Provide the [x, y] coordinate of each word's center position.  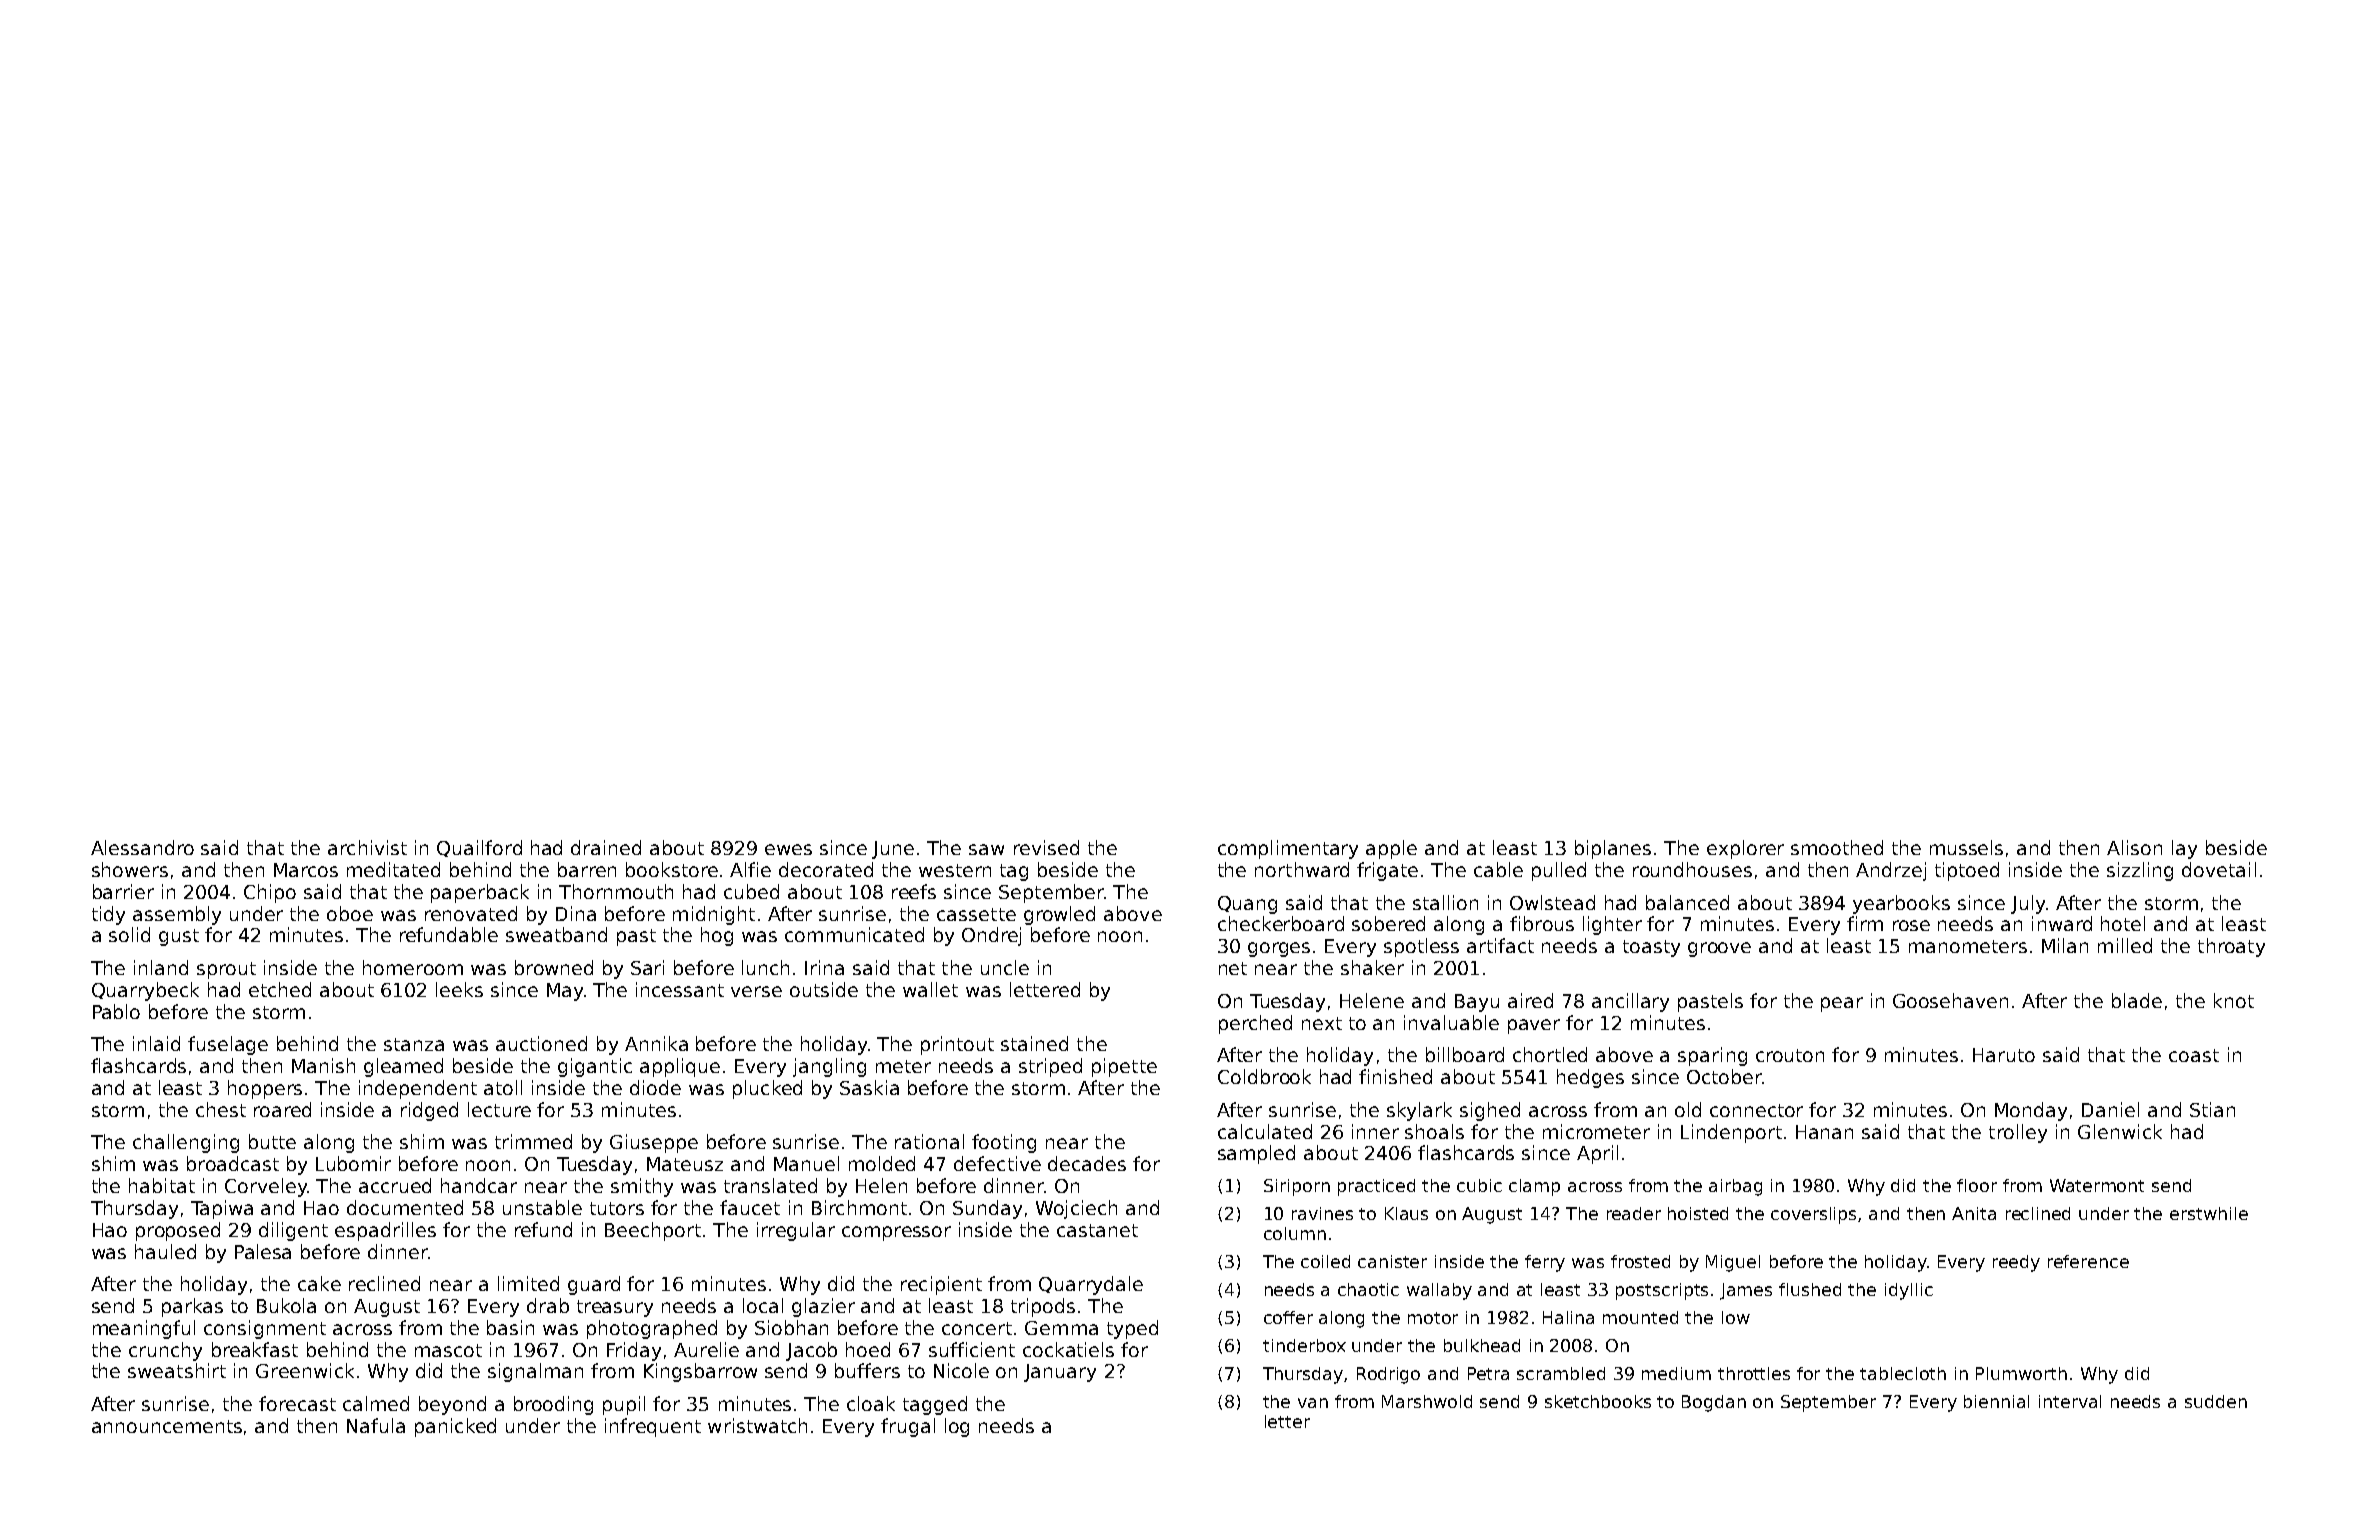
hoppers [265, 1089]
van [1313, 1403]
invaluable [1451, 1022]
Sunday [987, 1209]
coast [2194, 1055]
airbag [1735, 1187]
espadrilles [385, 1231]
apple [1391, 849]
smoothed [1837, 847]
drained [606, 847]
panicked [455, 1427]
